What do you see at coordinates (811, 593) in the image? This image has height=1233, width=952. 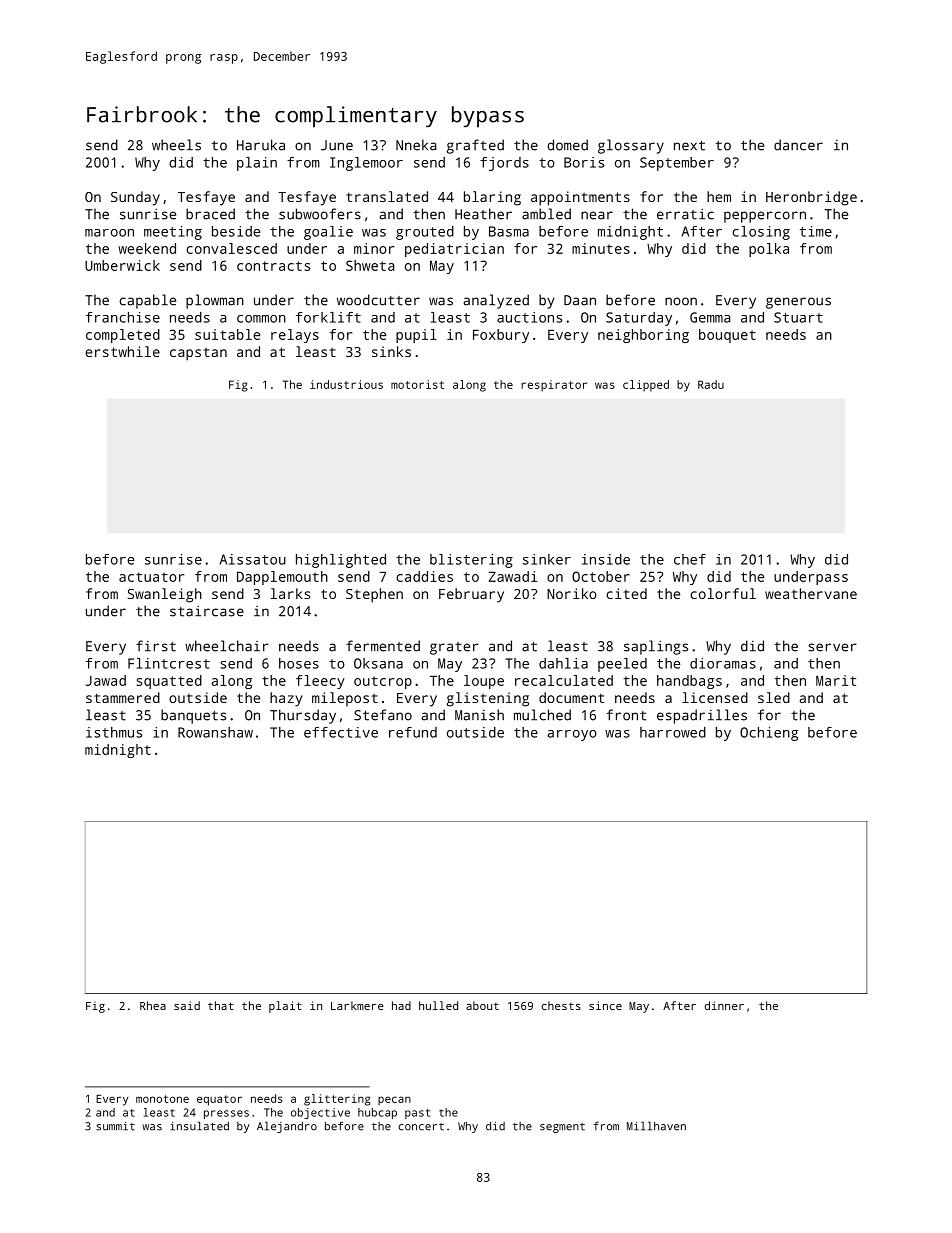 I see `weathervane` at bounding box center [811, 593].
